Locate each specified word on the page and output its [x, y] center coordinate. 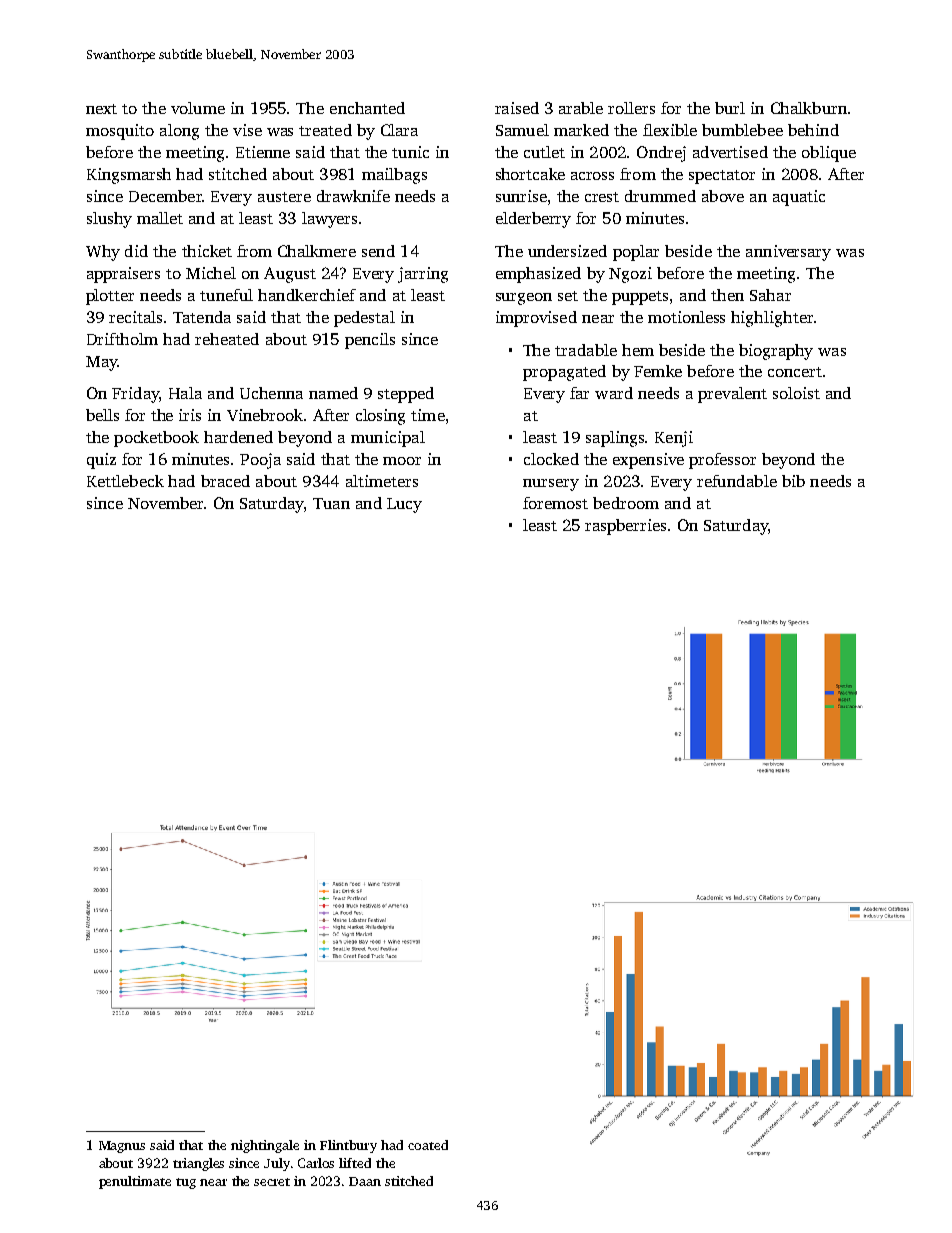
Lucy [404, 505]
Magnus [122, 1147]
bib [793, 481]
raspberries [625, 527]
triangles [198, 1164]
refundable [737, 481]
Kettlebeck [125, 481]
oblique [829, 154]
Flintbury [348, 1146]
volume [198, 108]
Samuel [522, 130]
